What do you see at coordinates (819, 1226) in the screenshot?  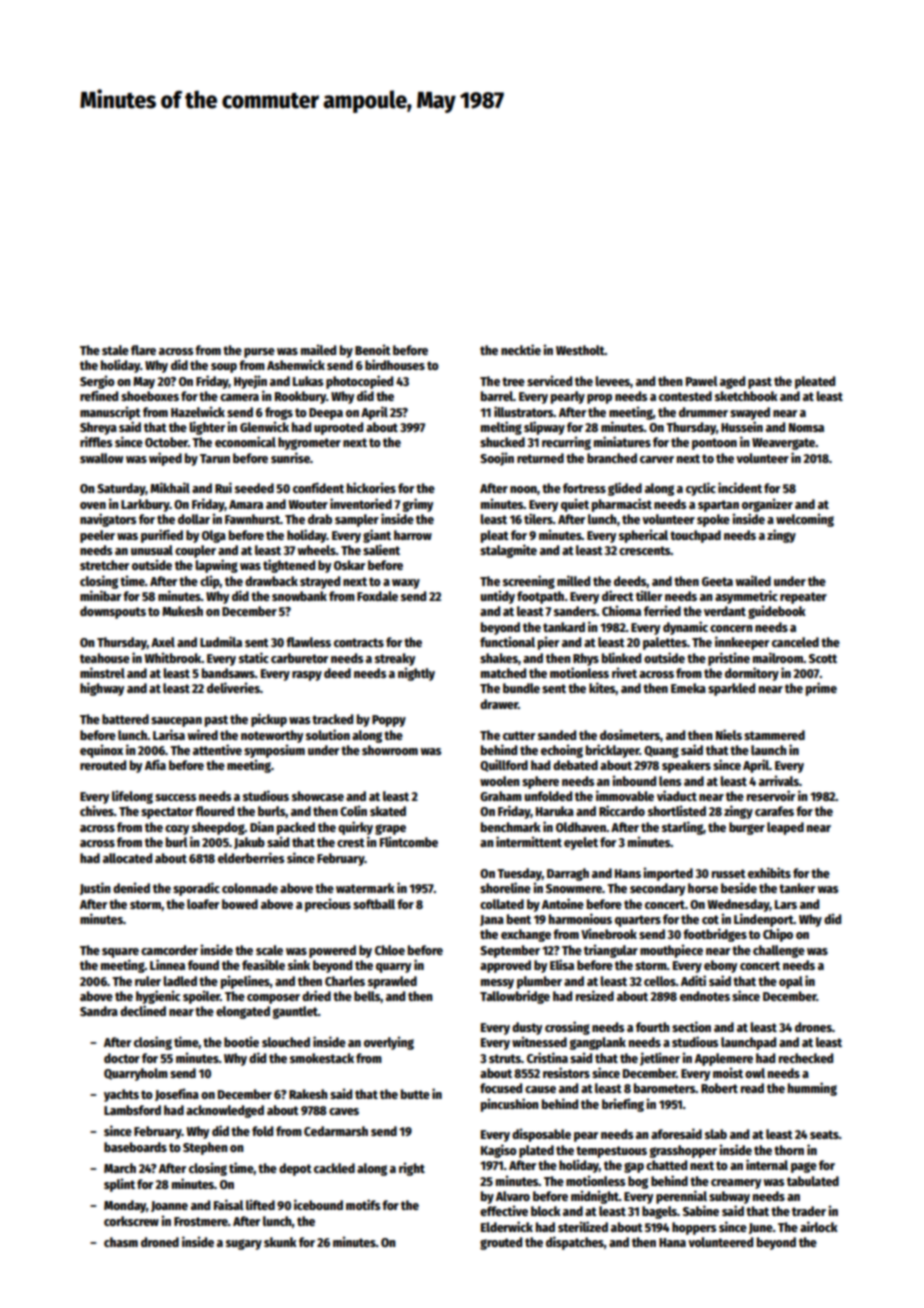 I see `airlock` at bounding box center [819, 1226].
